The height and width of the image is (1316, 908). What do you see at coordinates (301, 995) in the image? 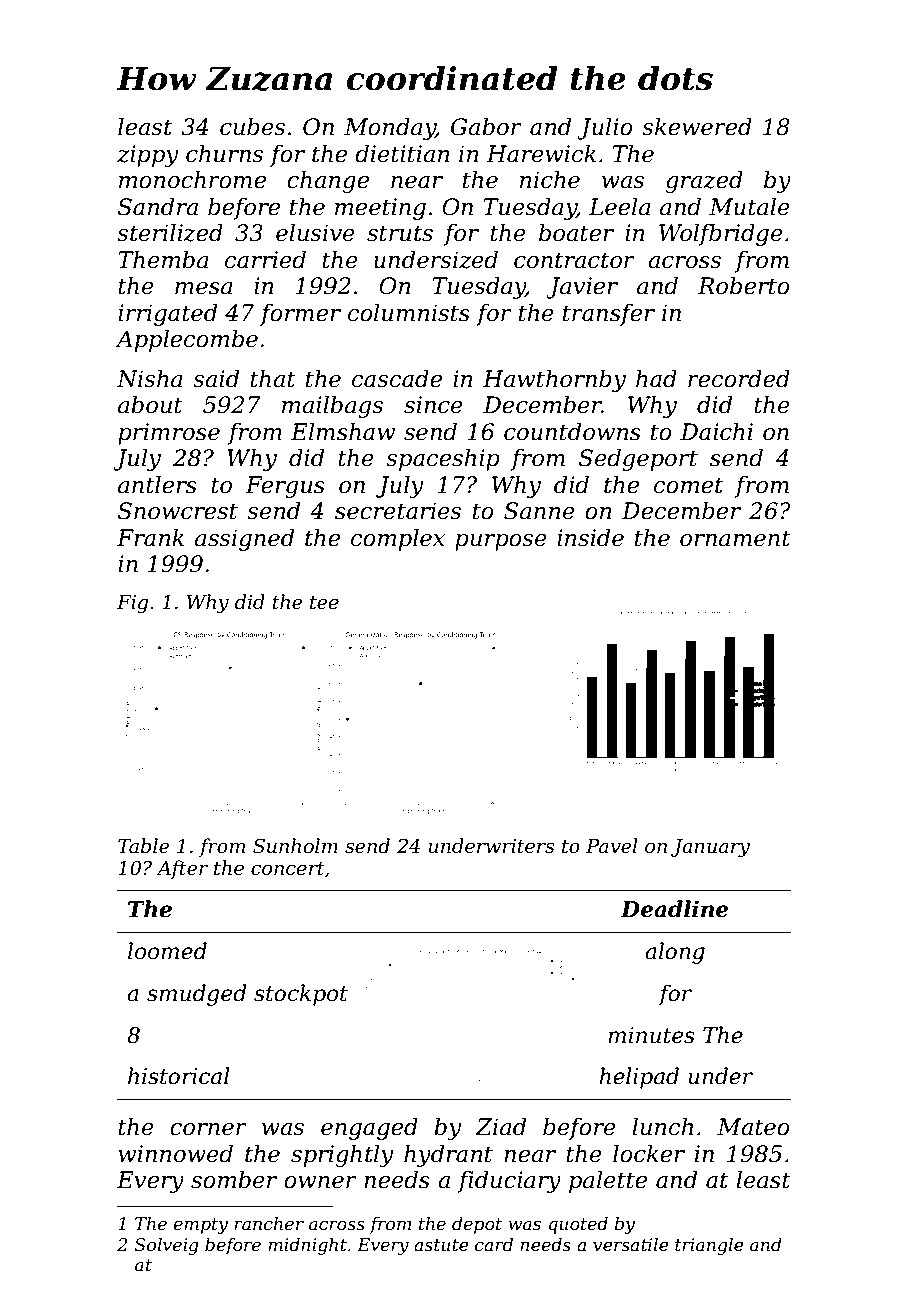
I see `stockpot` at bounding box center [301, 995].
